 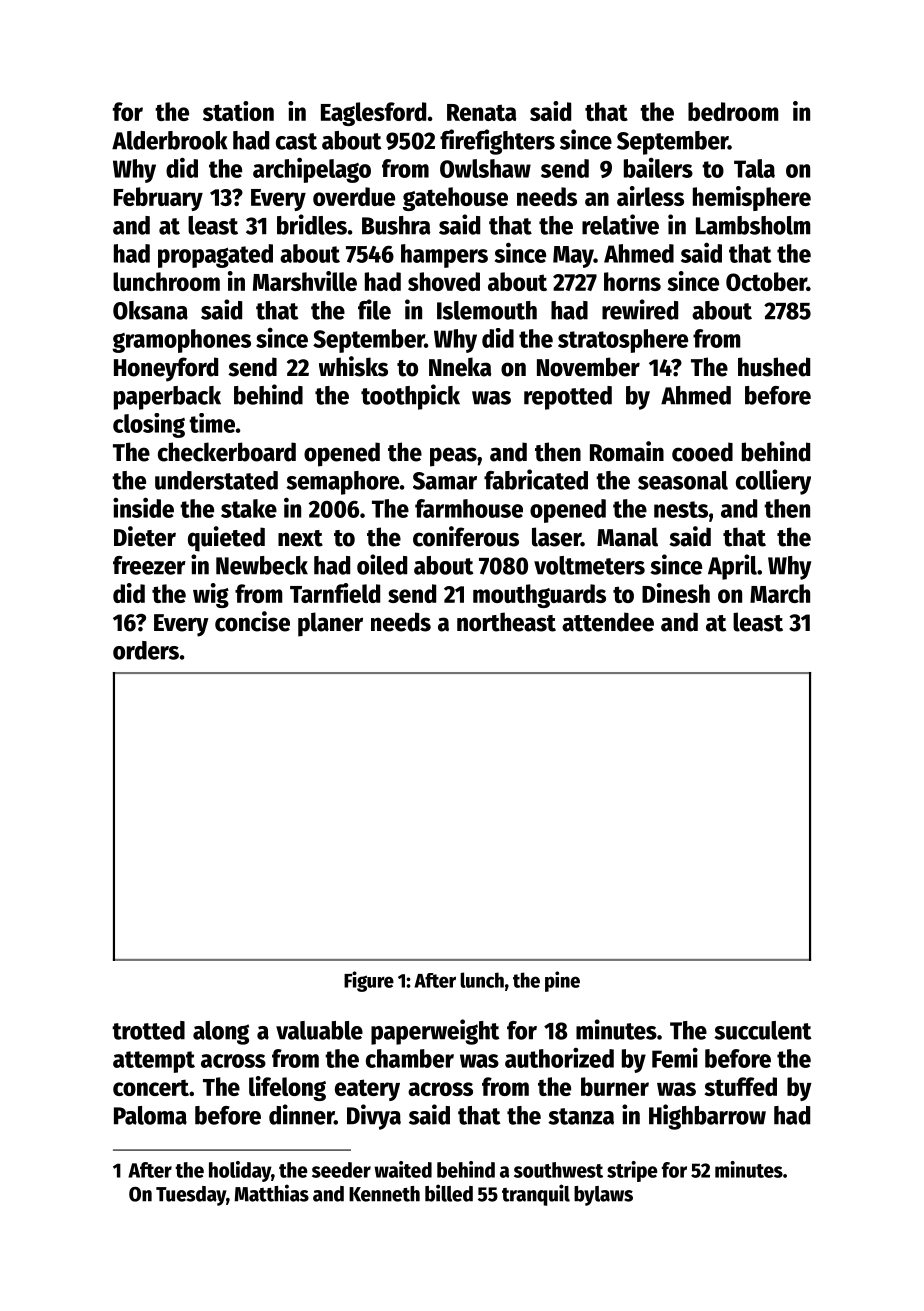 I want to click on Newbeck, so click(x=262, y=565).
